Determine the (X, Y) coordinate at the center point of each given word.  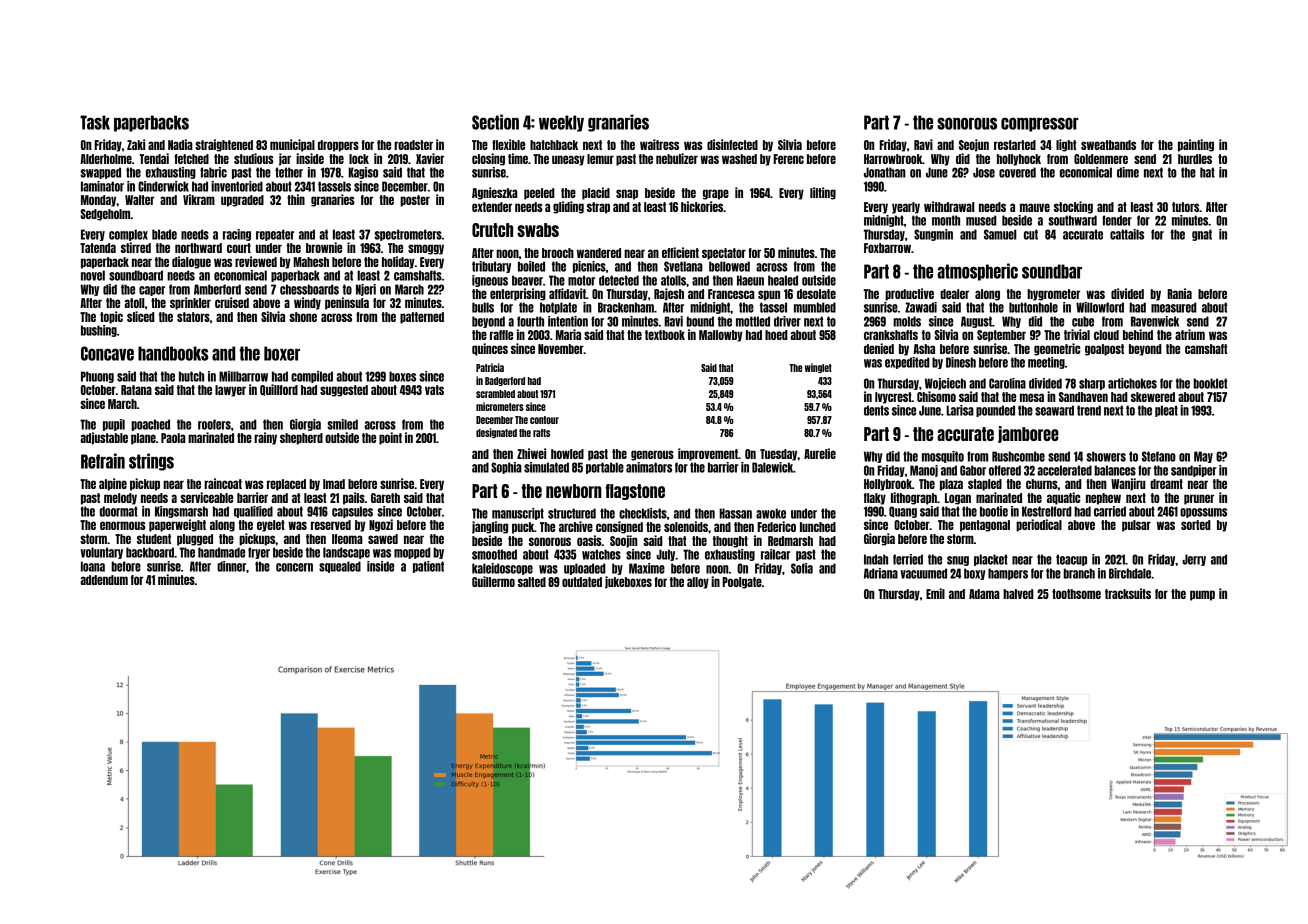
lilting (823, 193)
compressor (1039, 124)
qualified (253, 512)
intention (568, 321)
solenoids (686, 526)
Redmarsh (790, 541)
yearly (906, 208)
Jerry (1194, 560)
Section (495, 122)
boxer (282, 353)
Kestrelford (1047, 511)
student (154, 539)
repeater (275, 235)
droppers (338, 146)
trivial (1077, 334)
